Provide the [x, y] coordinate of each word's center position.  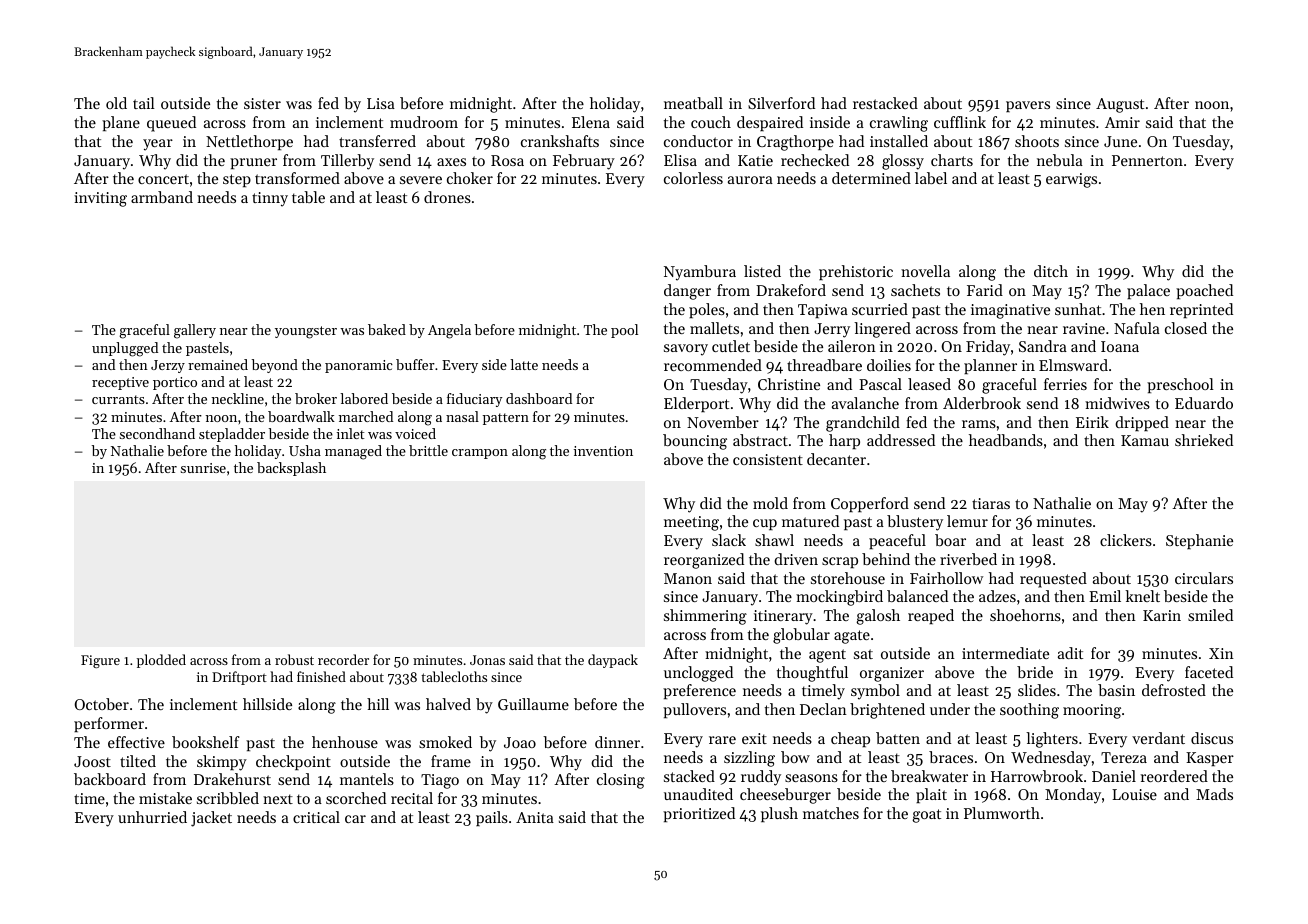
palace [1148, 291]
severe [421, 180]
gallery [195, 331]
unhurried [152, 817]
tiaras [991, 503]
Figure [100, 661]
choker [470, 178]
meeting [691, 523]
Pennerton [1147, 160]
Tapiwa [823, 311]
